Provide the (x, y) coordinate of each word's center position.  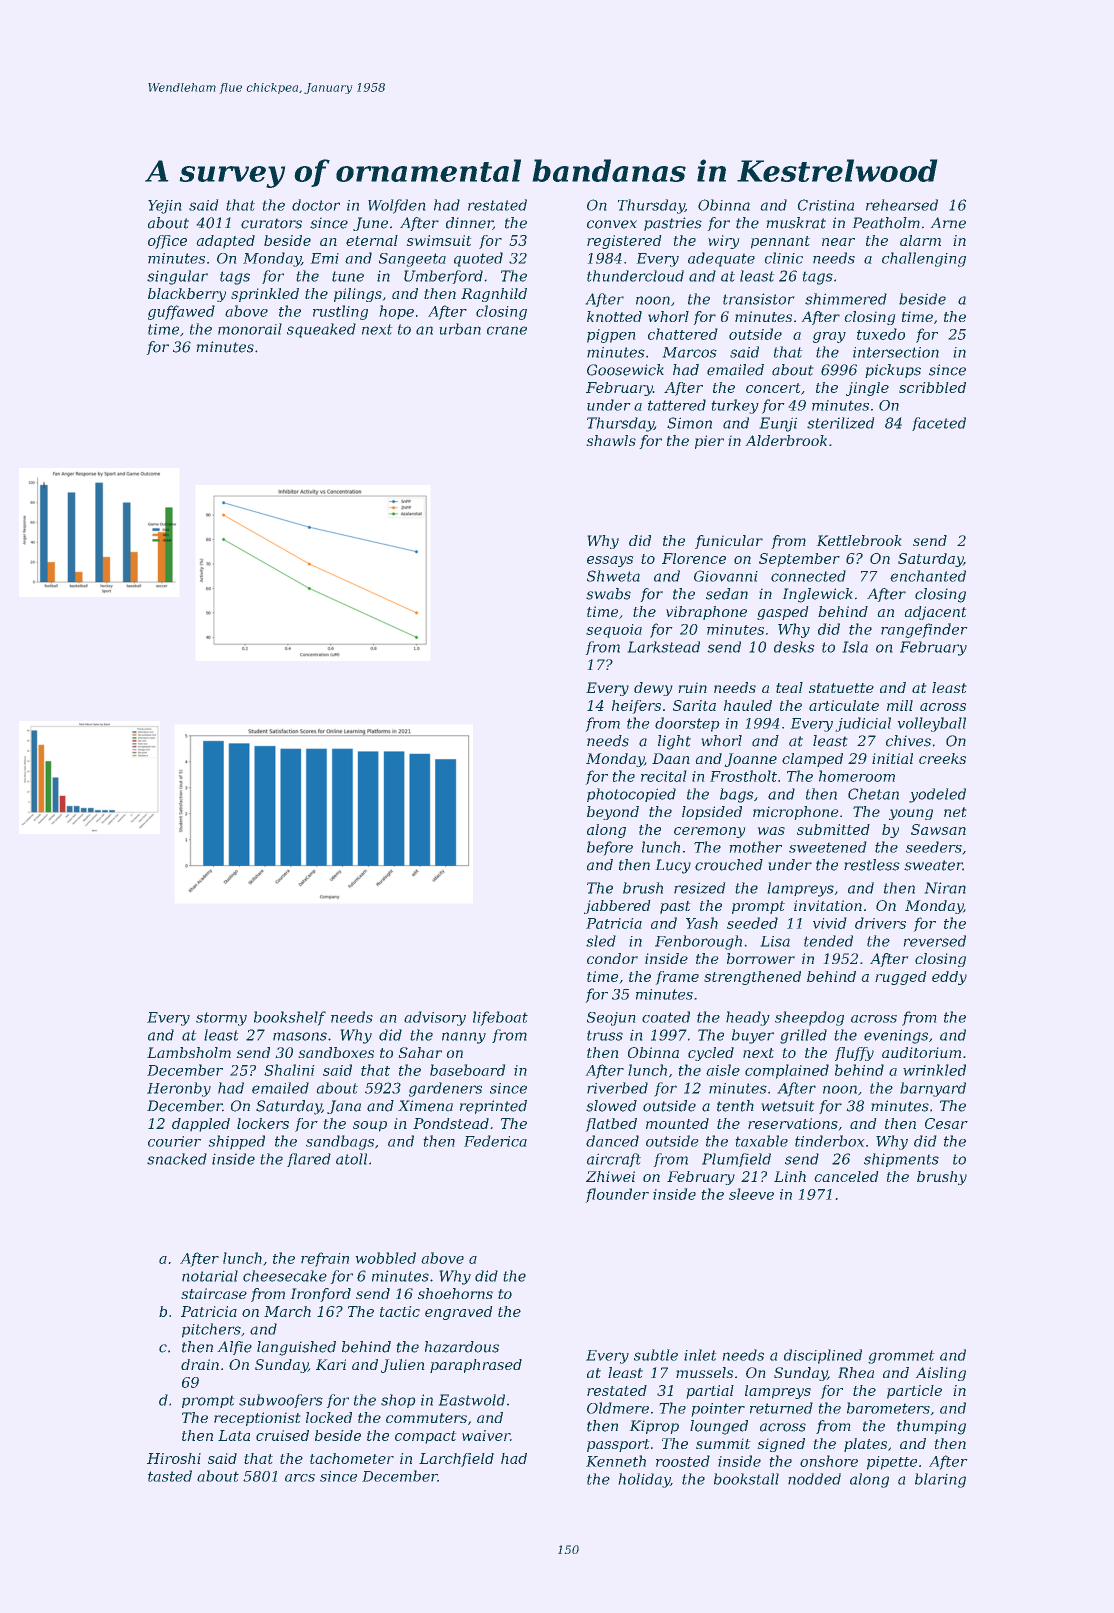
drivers (880, 923)
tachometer (352, 1458)
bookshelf (290, 1018)
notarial (210, 1276)
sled (601, 941)
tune (348, 276)
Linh (790, 1176)
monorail (250, 329)
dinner (469, 223)
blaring (940, 1480)
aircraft (614, 1160)
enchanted (928, 576)
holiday (644, 1480)
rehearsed (902, 205)
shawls (611, 440)
